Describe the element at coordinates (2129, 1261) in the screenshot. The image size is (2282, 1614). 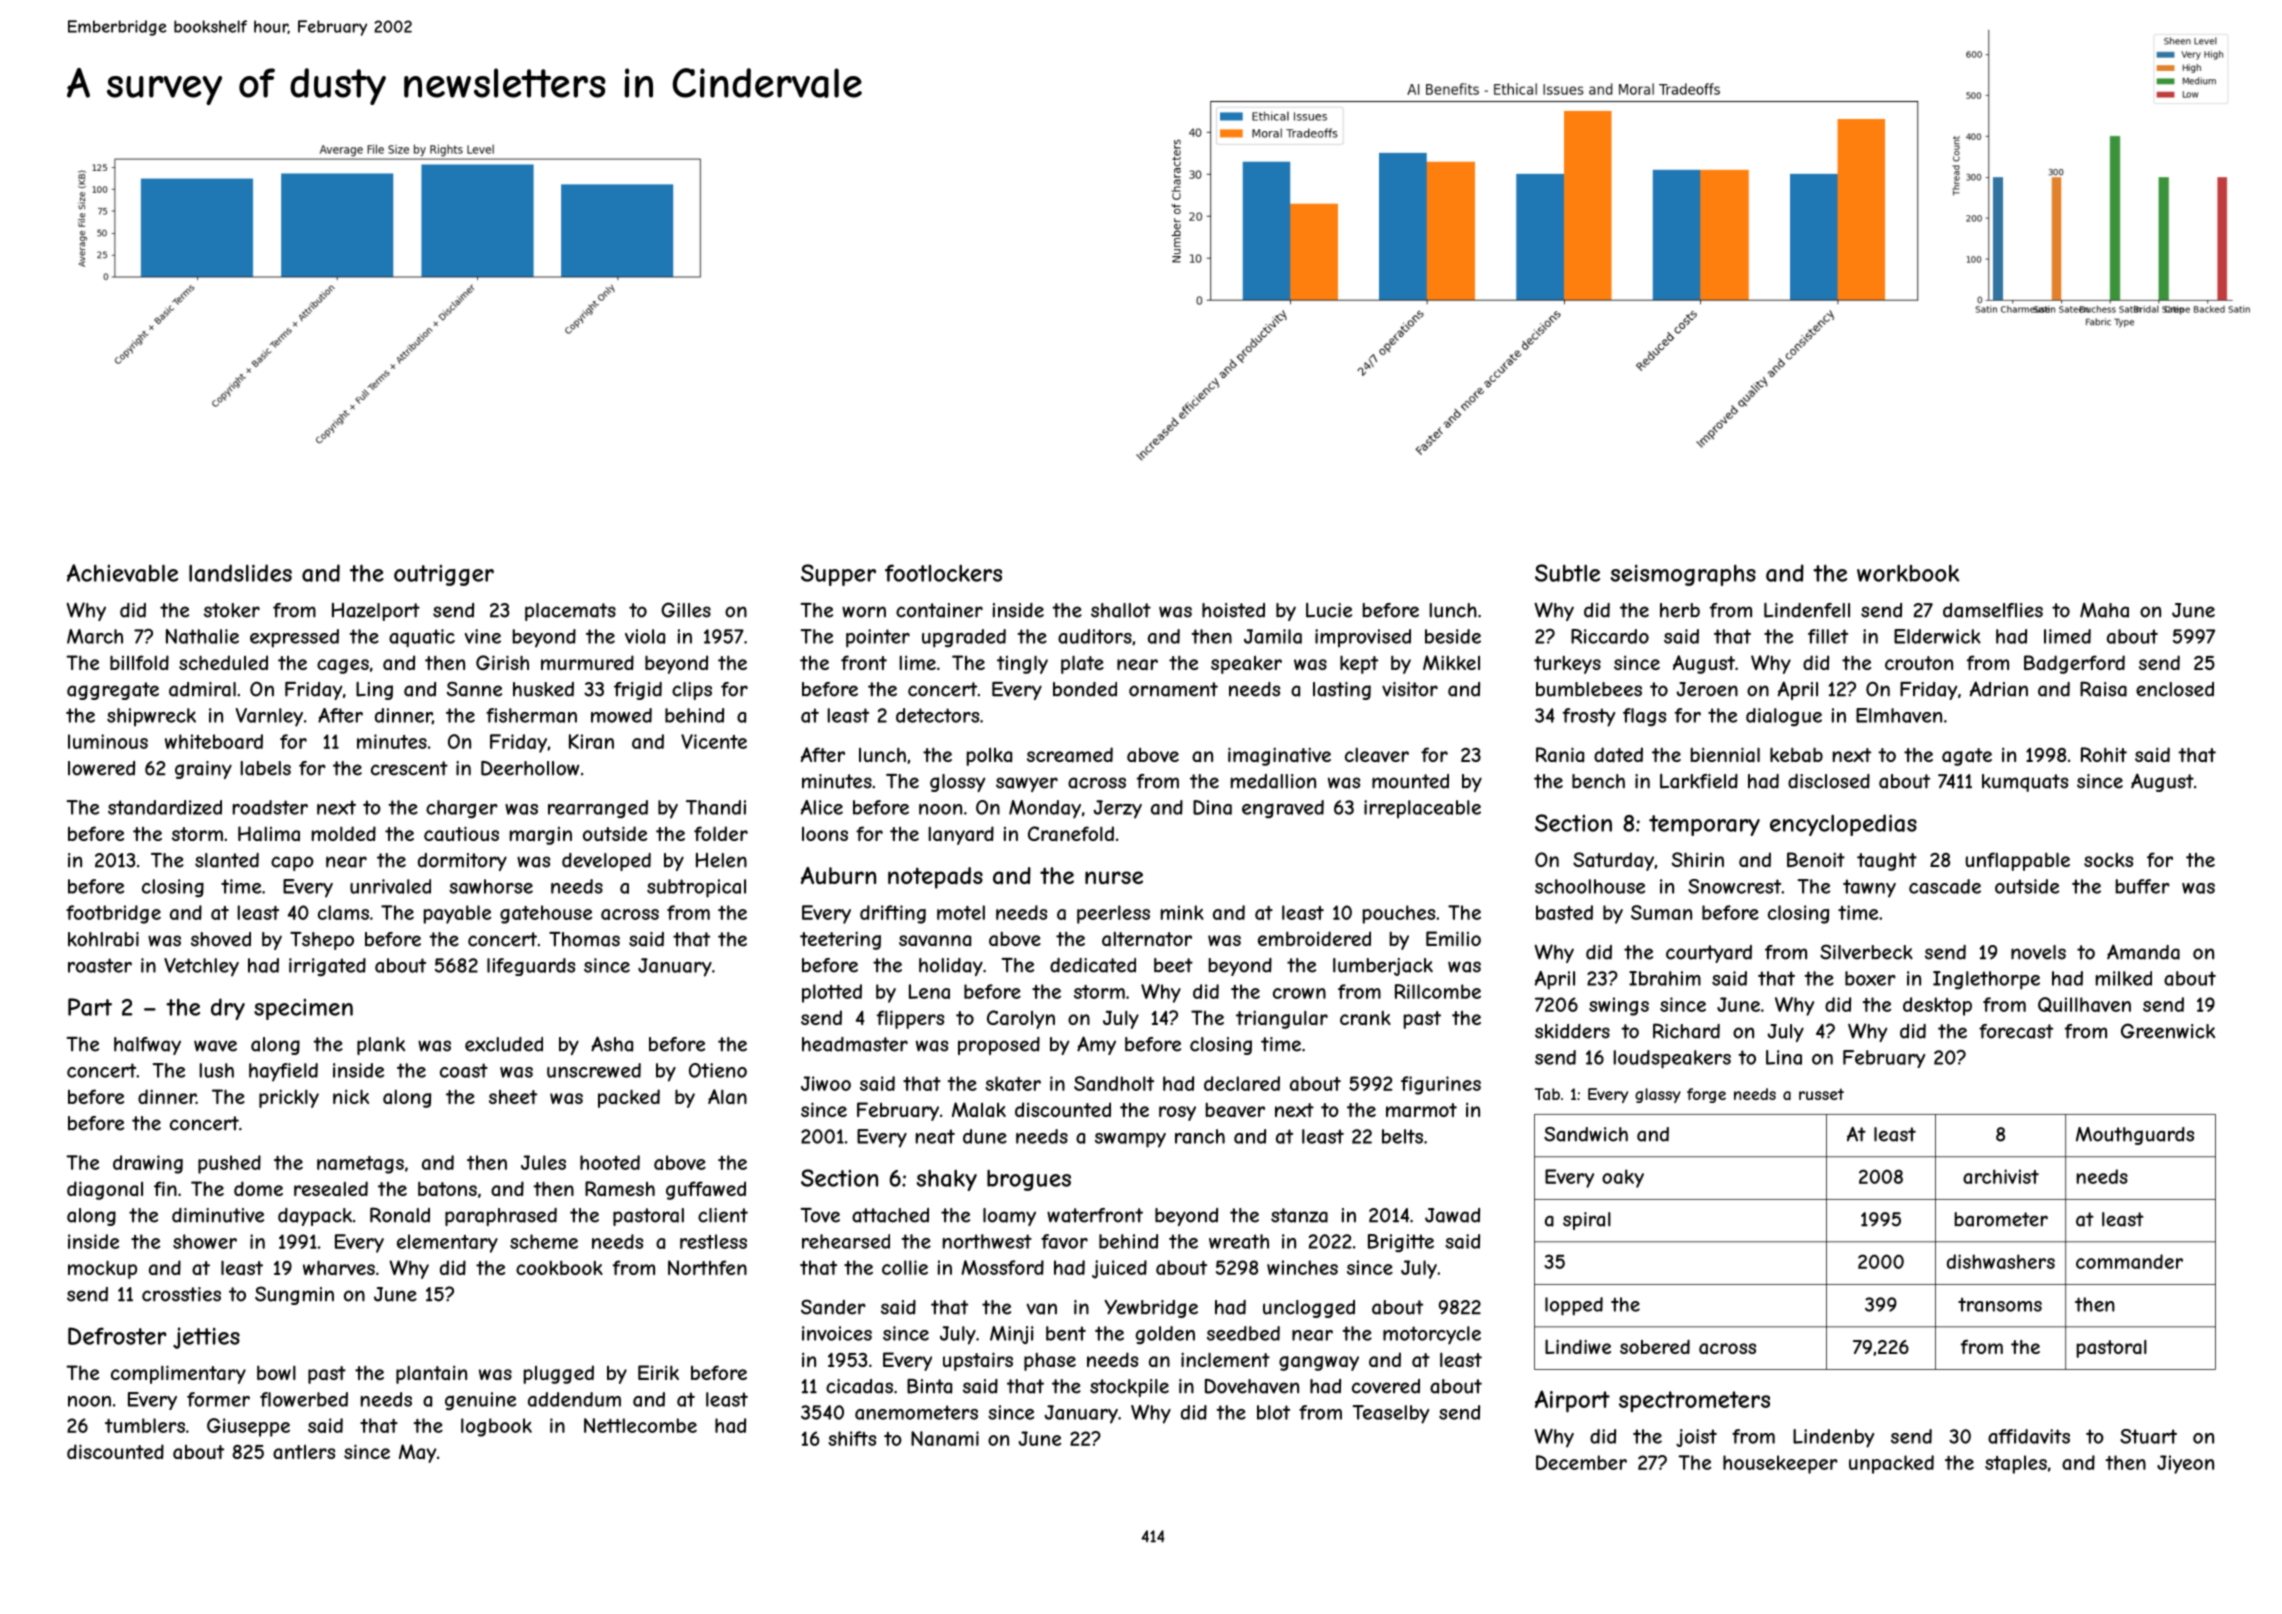
I see `commander` at that location.
